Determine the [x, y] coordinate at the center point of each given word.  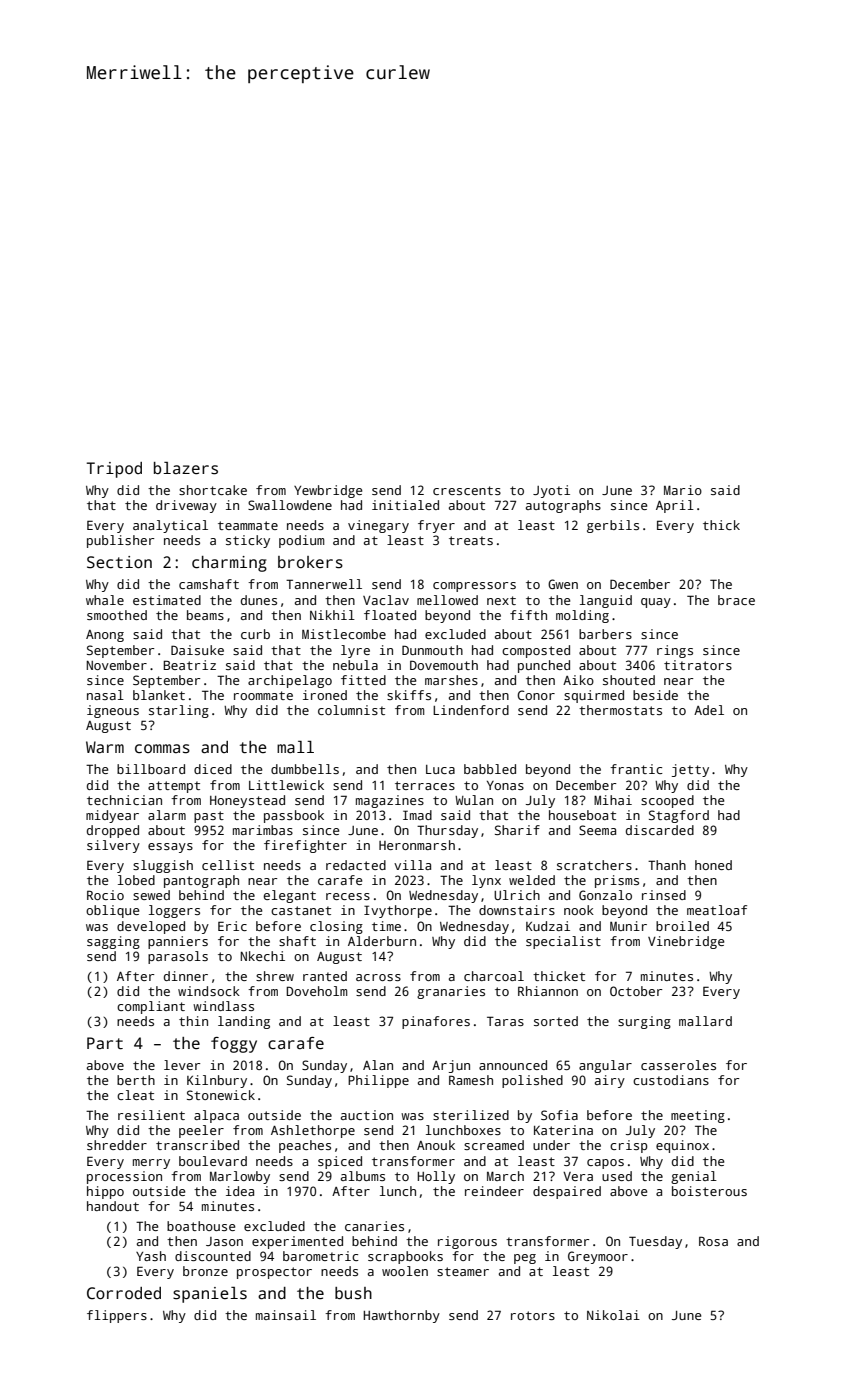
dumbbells [305, 769]
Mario [683, 490]
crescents [467, 490]
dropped [113, 831]
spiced [340, 1162]
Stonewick [221, 1095]
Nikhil [332, 615]
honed [713, 865]
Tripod [114, 470]
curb [255, 634]
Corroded [124, 1293]
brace [736, 600]
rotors [533, 1315]
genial [694, 1177]
